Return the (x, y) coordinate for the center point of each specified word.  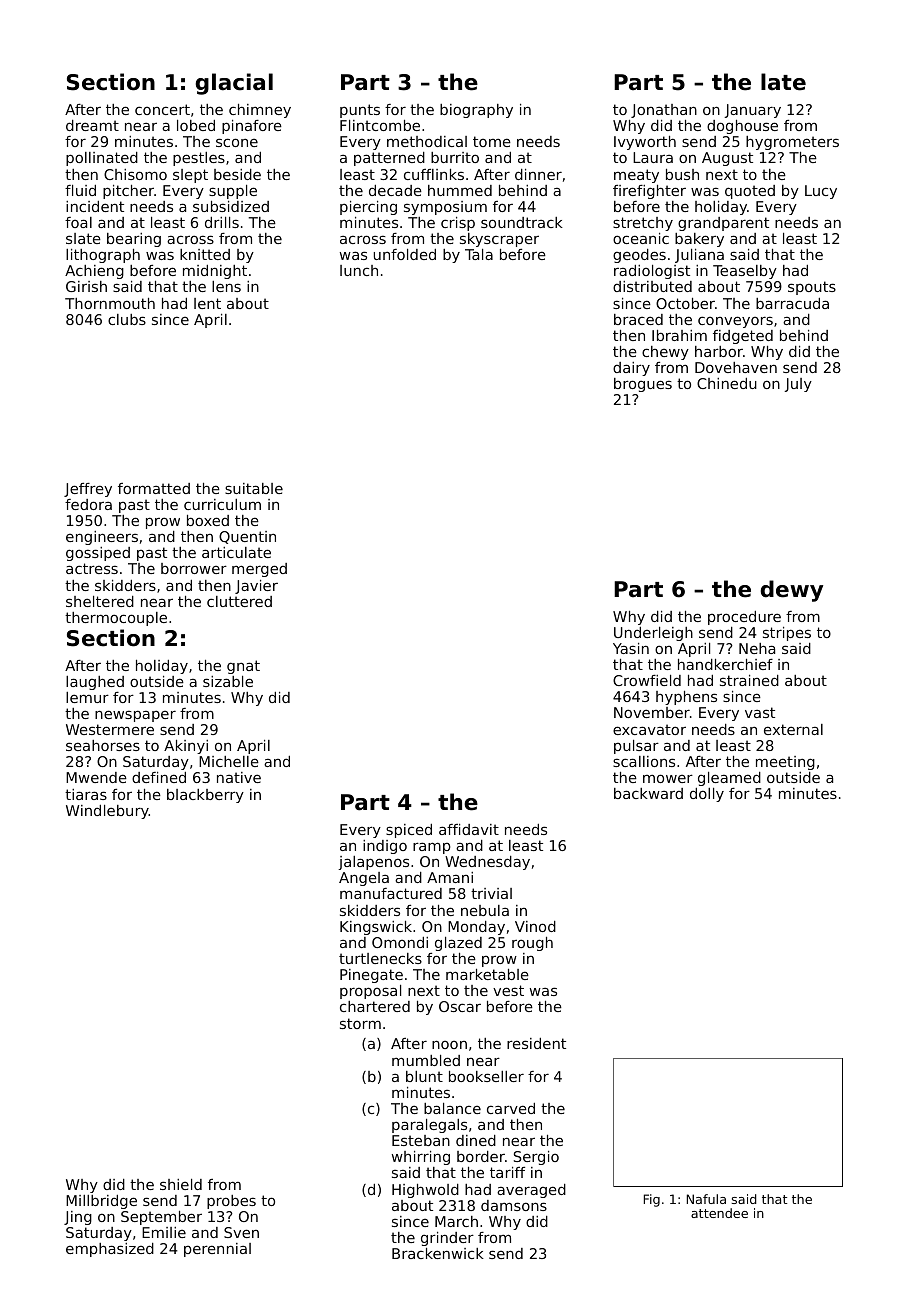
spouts (812, 288)
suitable (254, 488)
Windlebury (107, 812)
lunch (359, 270)
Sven (241, 1232)
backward (648, 793)
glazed (458, 944)
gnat (243, 667)
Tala (479, 254)
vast (760, 712)
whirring (421, 1158)
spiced (409, 831)
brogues (643, 385)
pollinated (102, 159)
